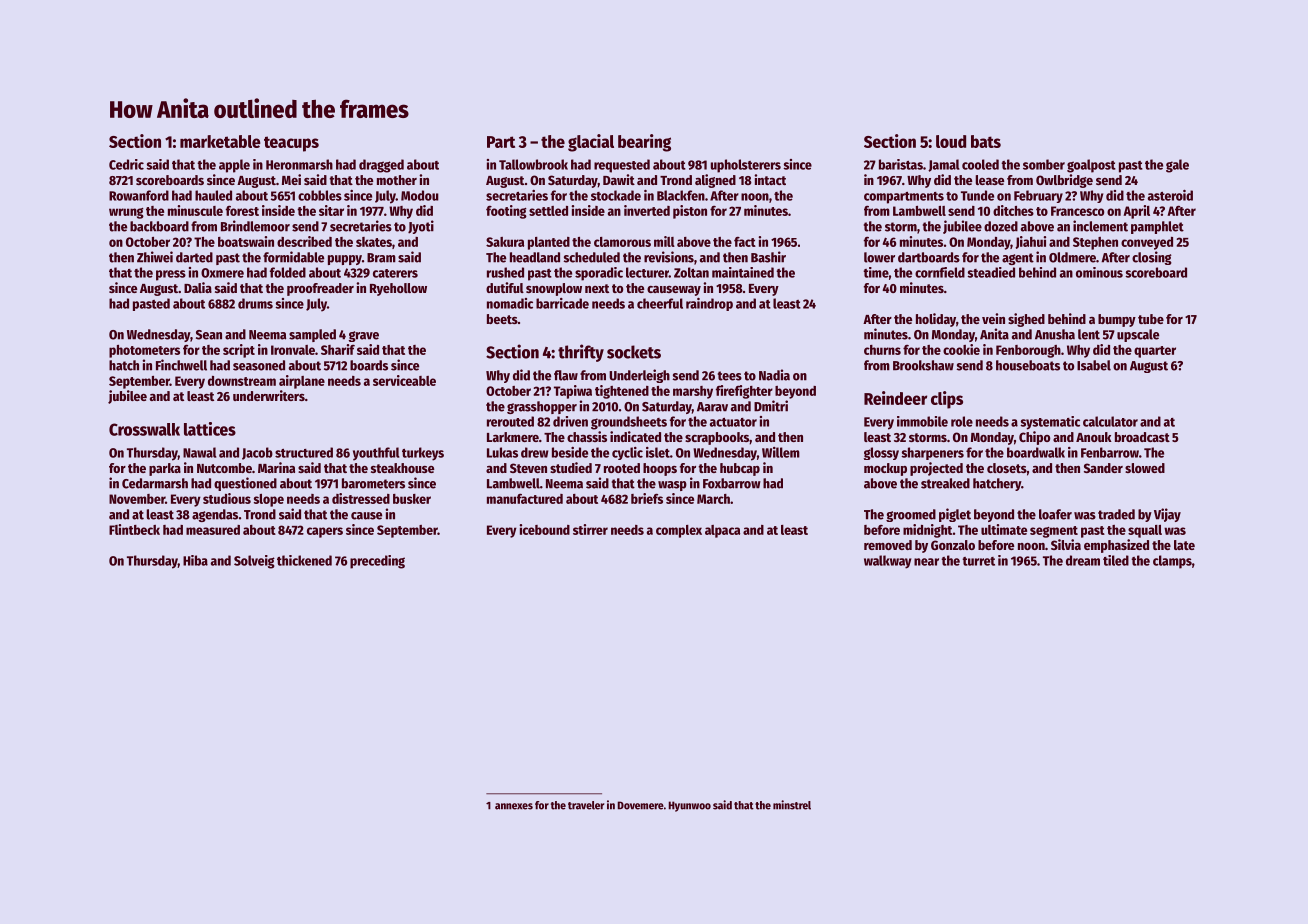 Image resolution: width=1308 pixels, height=924 pixels. Describe the element at coordinates (640, 805) in the page. I see `Dovemere` at that location.
